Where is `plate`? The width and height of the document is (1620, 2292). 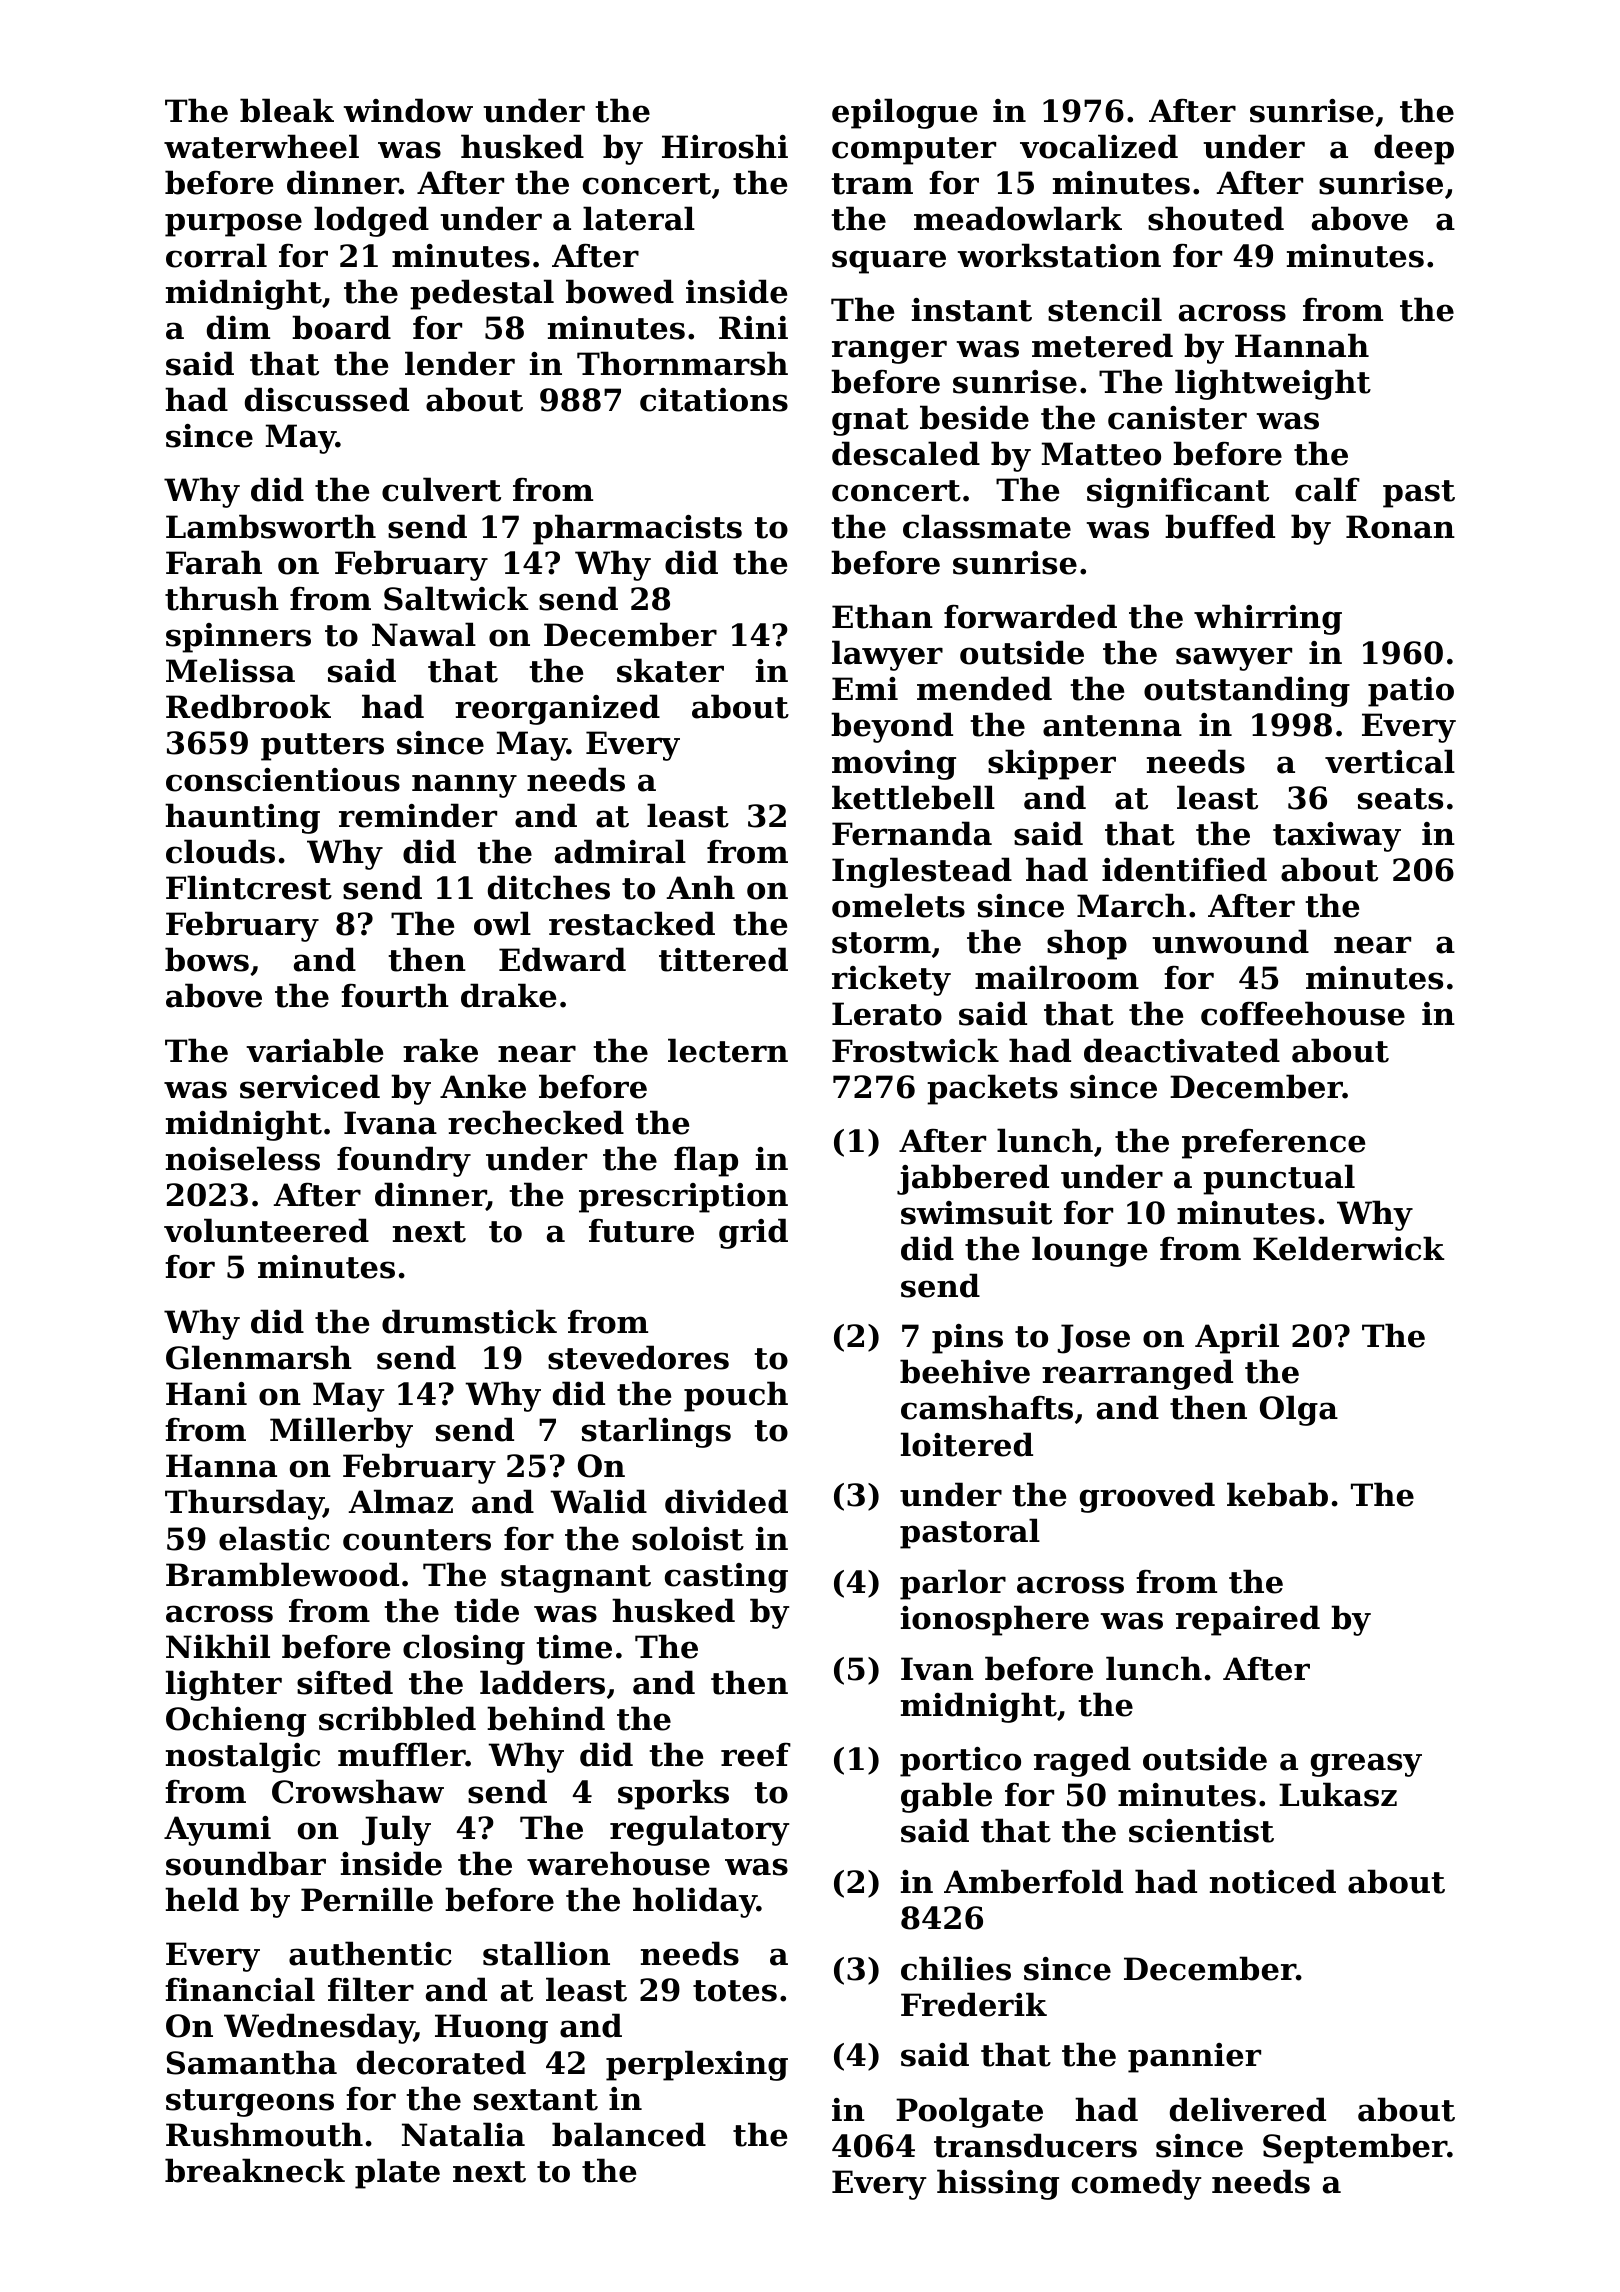 plate is located at coordinates (397, 2173).
